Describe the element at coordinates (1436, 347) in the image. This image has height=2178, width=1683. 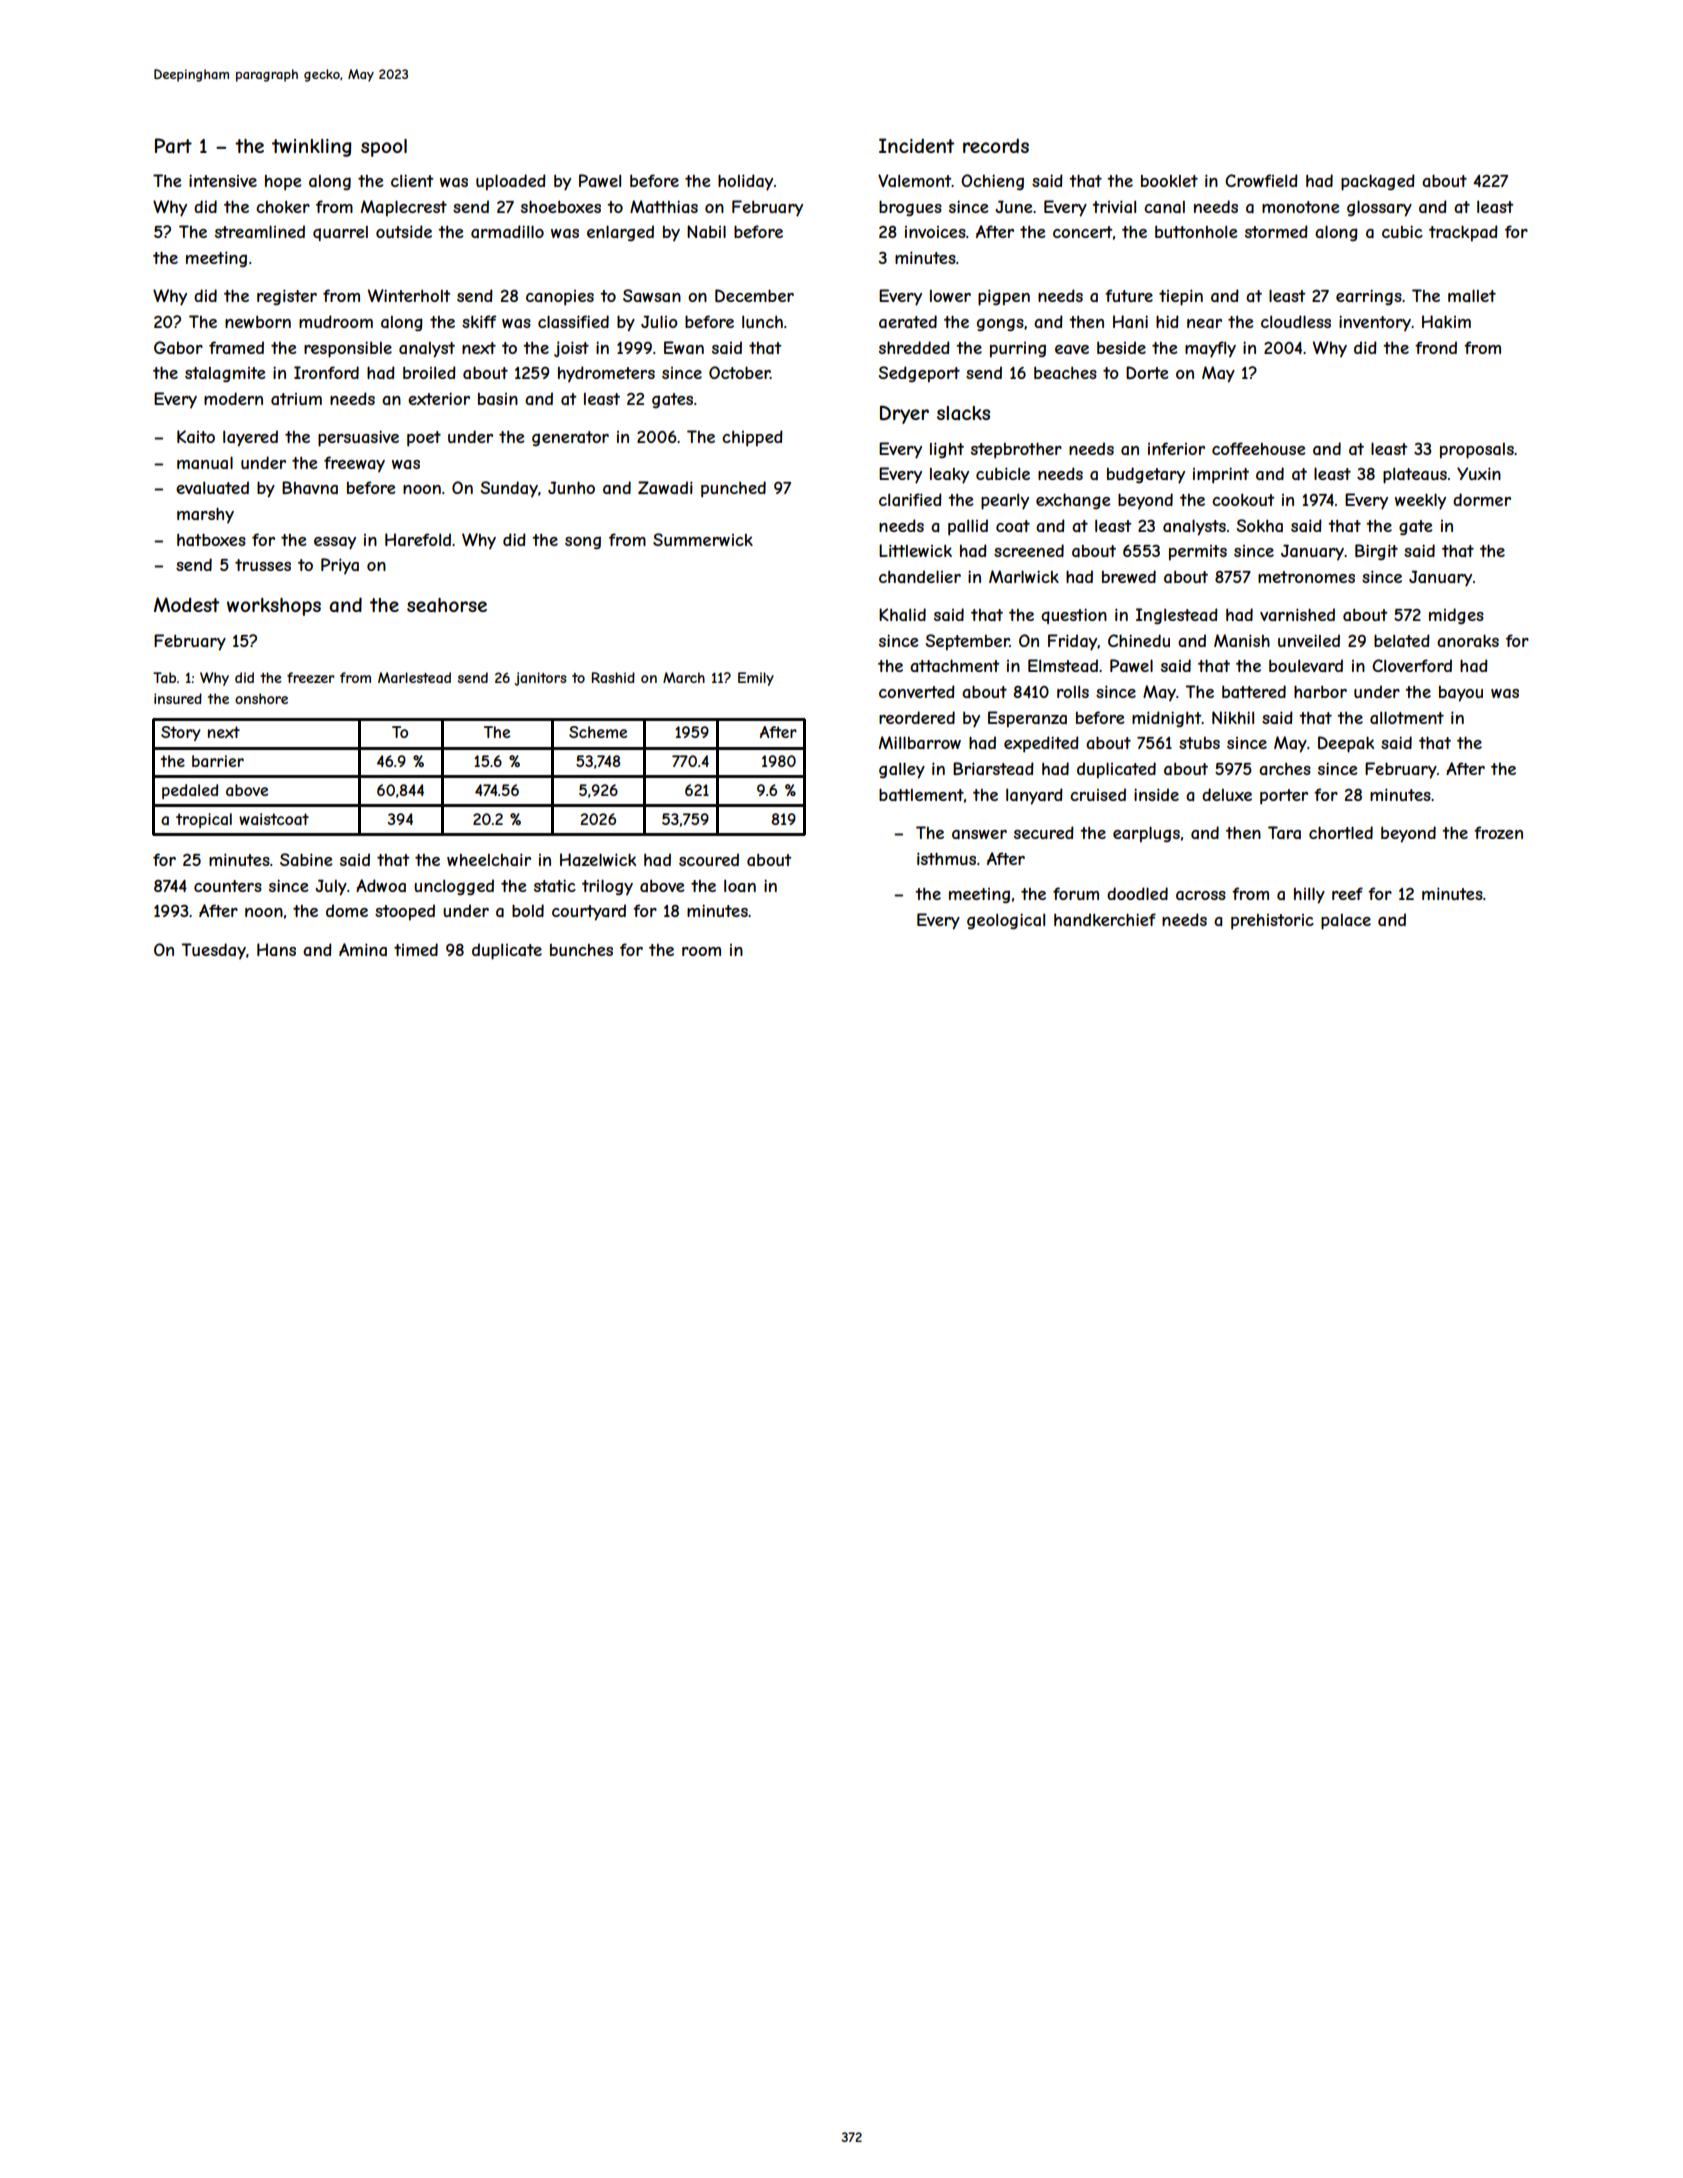
I see `frond` at that location.
